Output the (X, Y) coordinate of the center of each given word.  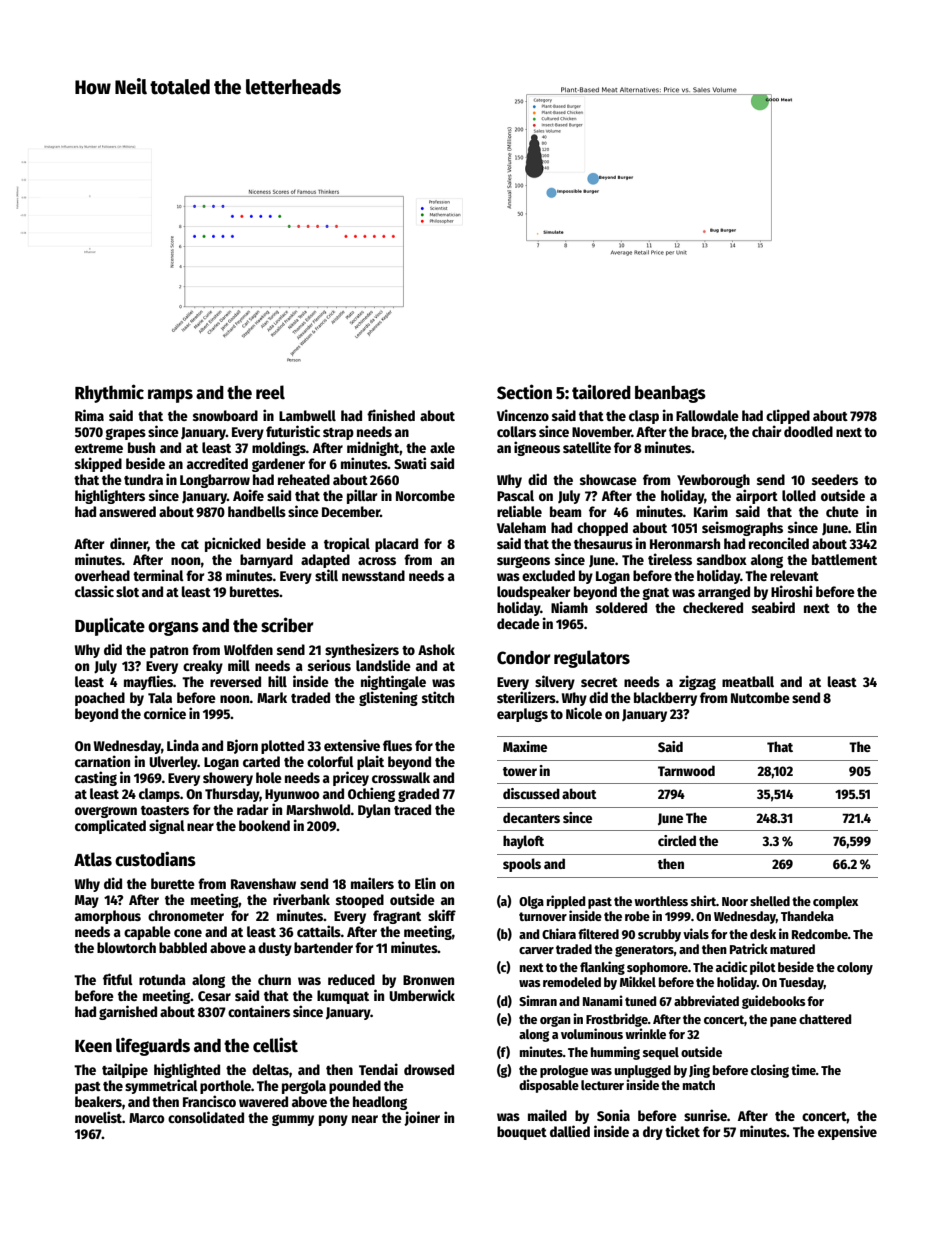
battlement (844, 559)
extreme (99, 448)
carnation (102, 761)
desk (763, 934)
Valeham (521, 527)
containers (259, 1011)
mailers (372, 883)
